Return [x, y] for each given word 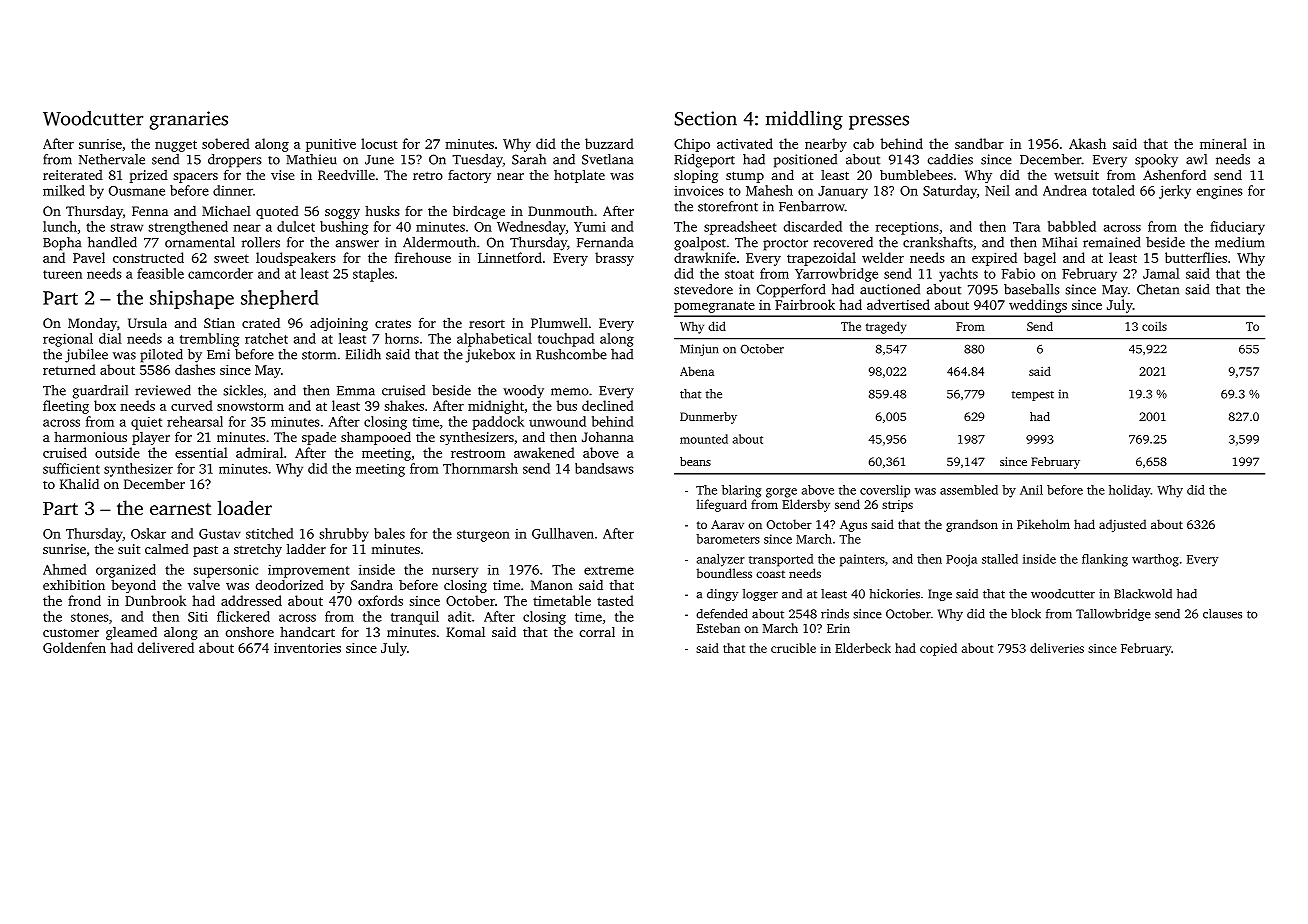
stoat [739, 274]
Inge [940, 595]
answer [357, 244]
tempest [1033, 396]
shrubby [344, 535]
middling [804, 120]
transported [781, 560]
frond [84, 600]
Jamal [1161, 273]
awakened [544, 452]
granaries [188, 120]
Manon [552, 585]
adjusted [1122, 525]
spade [319, 438]
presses [879, 122]
